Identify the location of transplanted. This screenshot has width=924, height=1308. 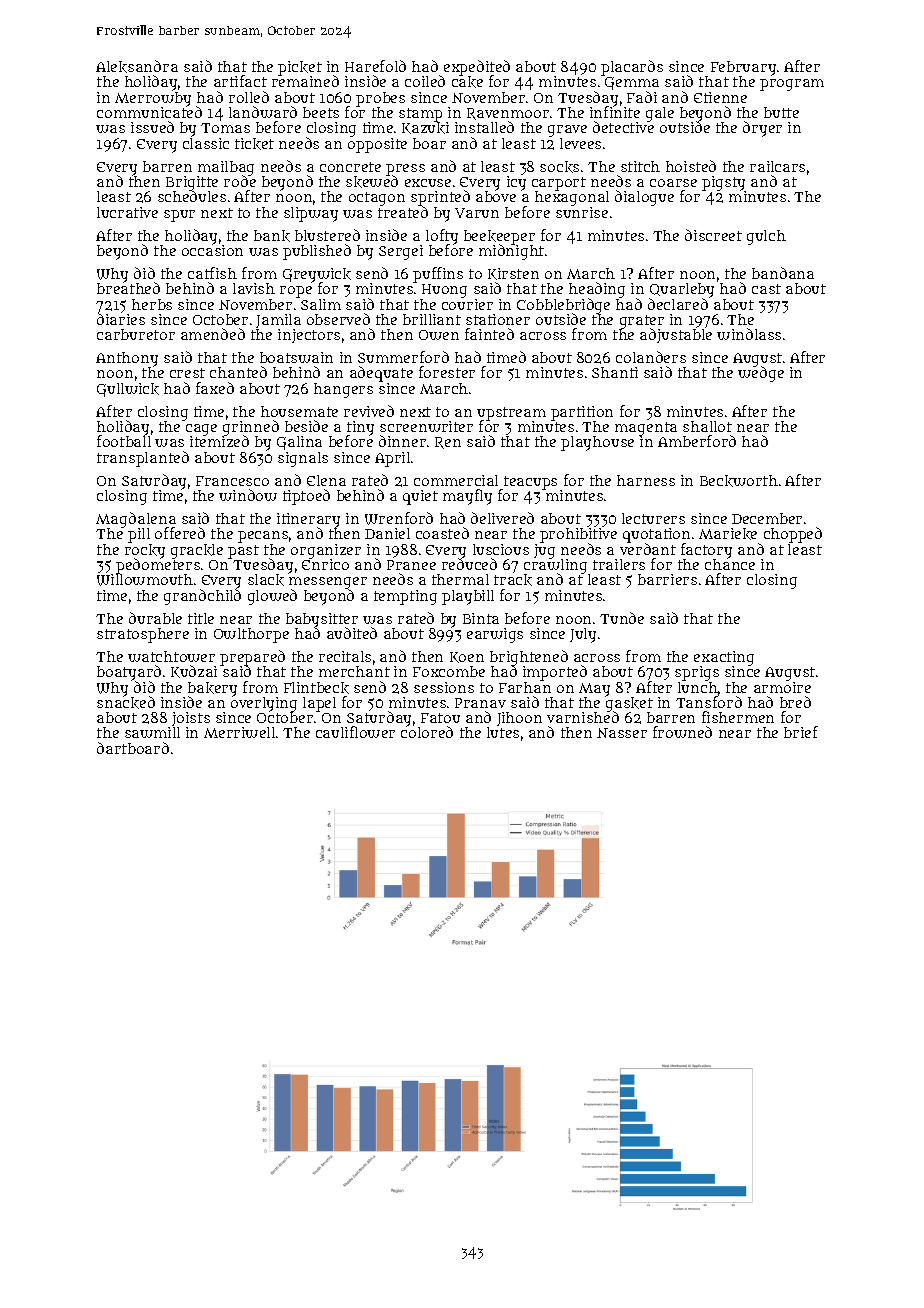
(143, 459).
